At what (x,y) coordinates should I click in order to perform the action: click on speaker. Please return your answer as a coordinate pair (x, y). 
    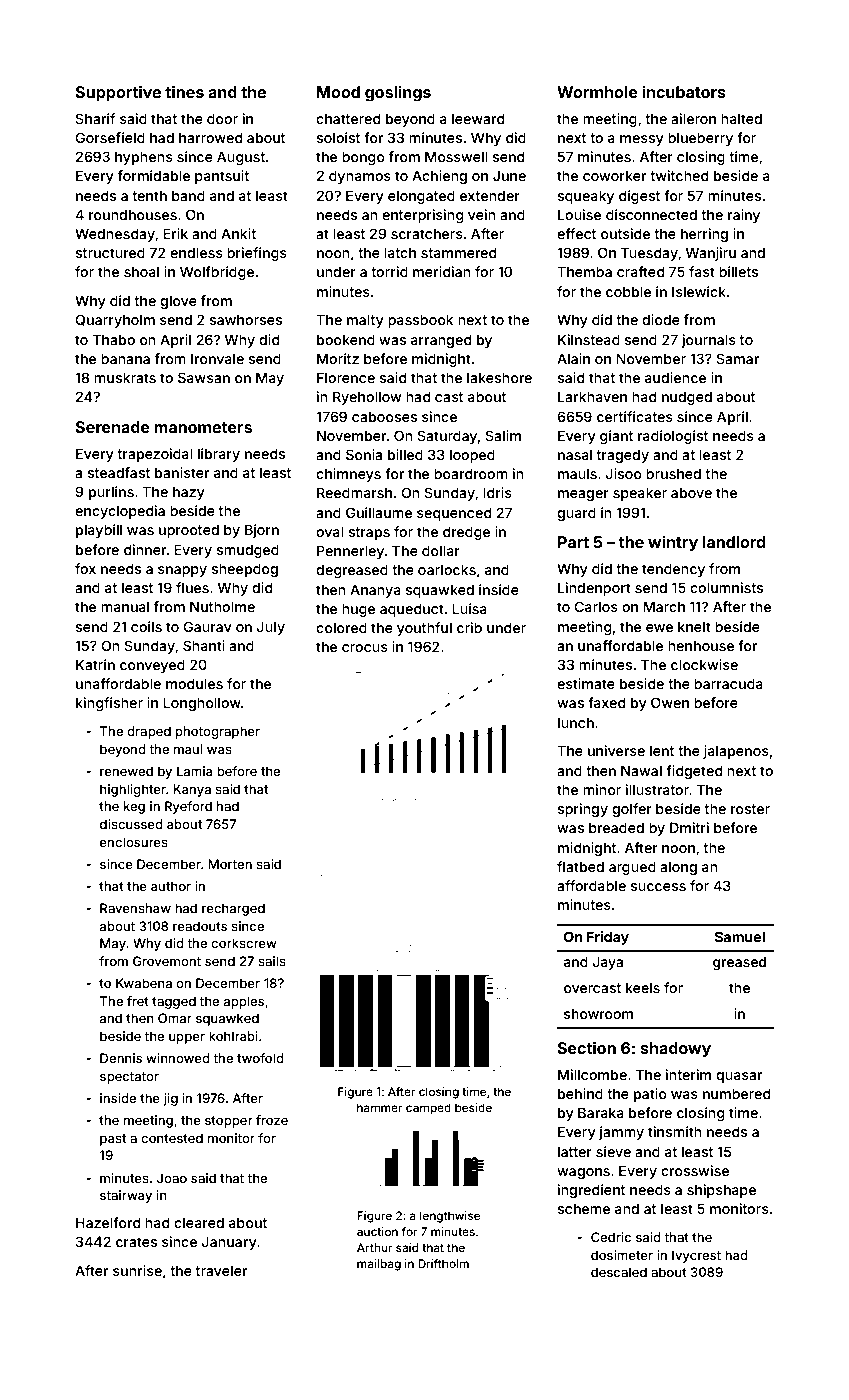
    Looking at the image, I should click on (640, 494).
